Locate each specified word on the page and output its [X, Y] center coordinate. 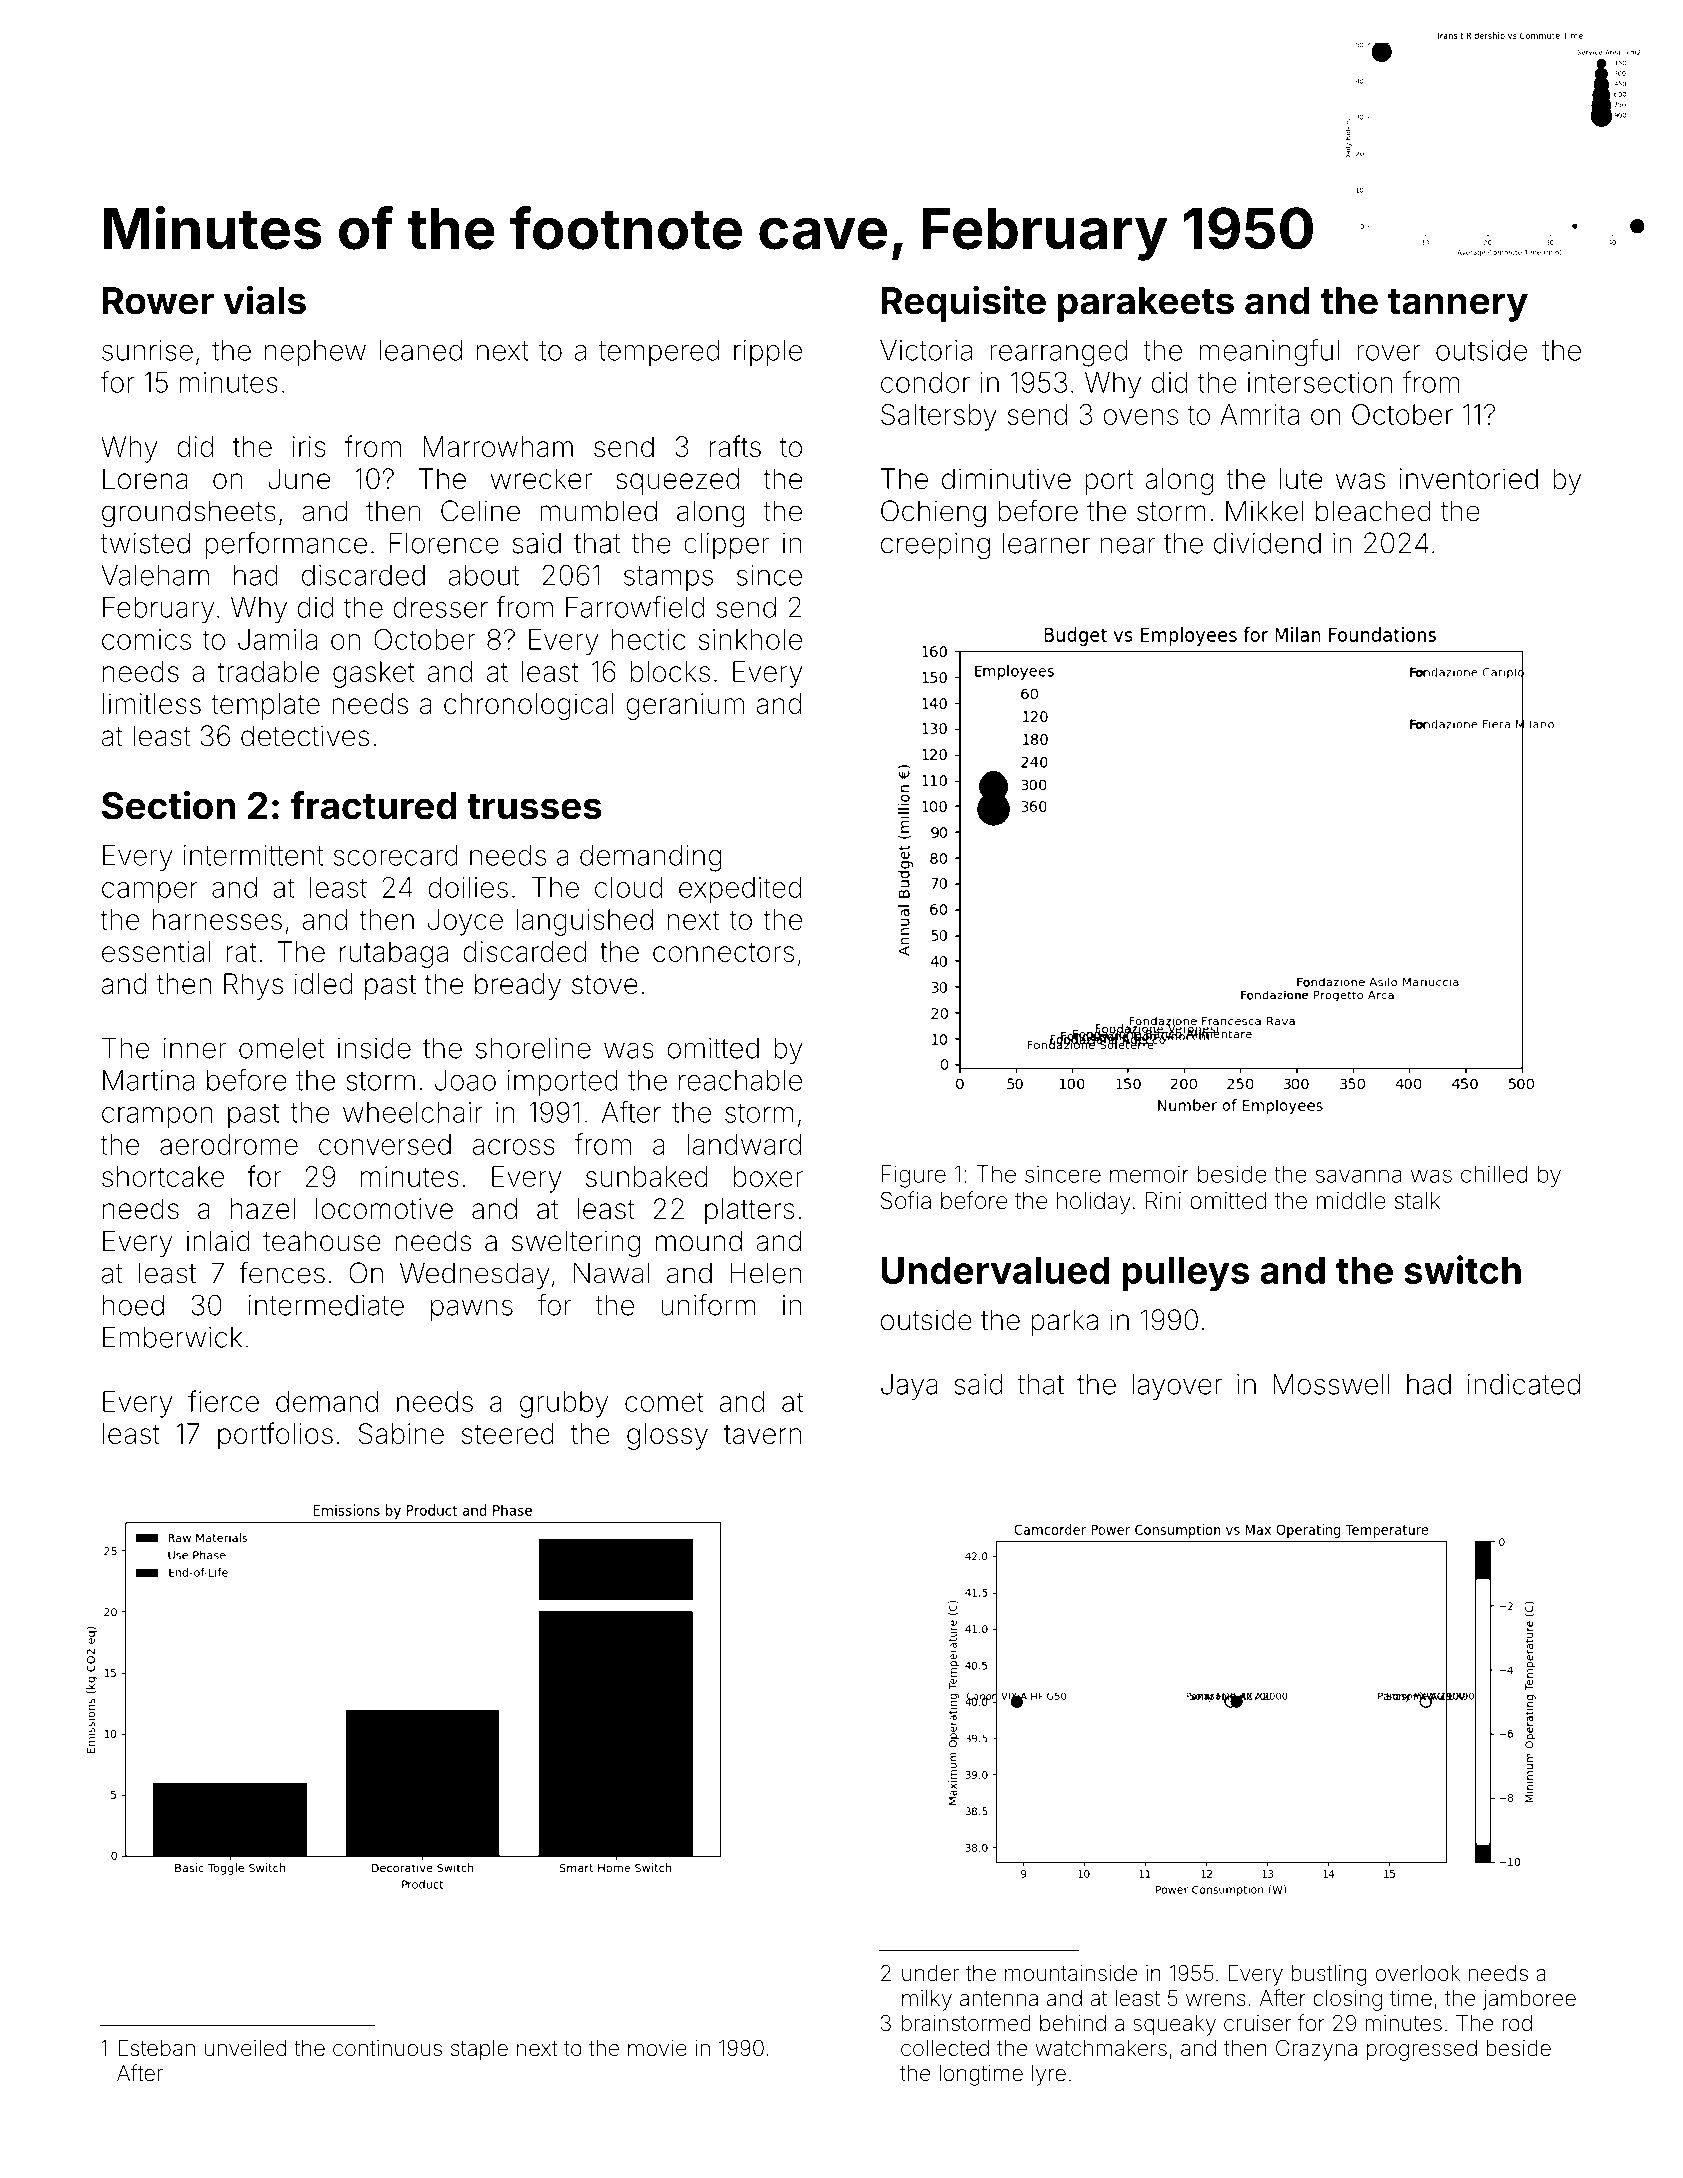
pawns [472, 1310]
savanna [1358, 1176]
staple [479, 2050]
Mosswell [1331, 1384]
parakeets [1146, 304]
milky [927, 2000]
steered [508, 1433]
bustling [1329, 1975]
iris [309, 446]
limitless [152, 703]
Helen [765, 1273]
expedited [740, 890]
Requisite [963, 303]
